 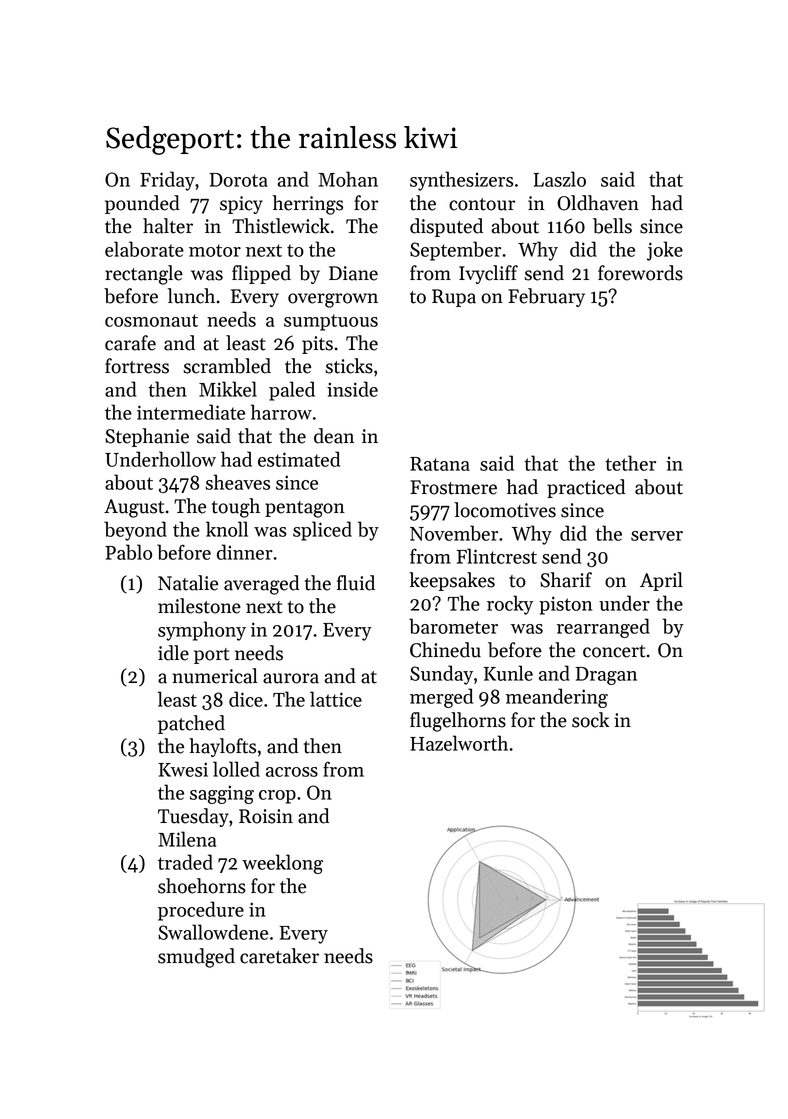 I want to click on joke, so click(x=665, y=251).
